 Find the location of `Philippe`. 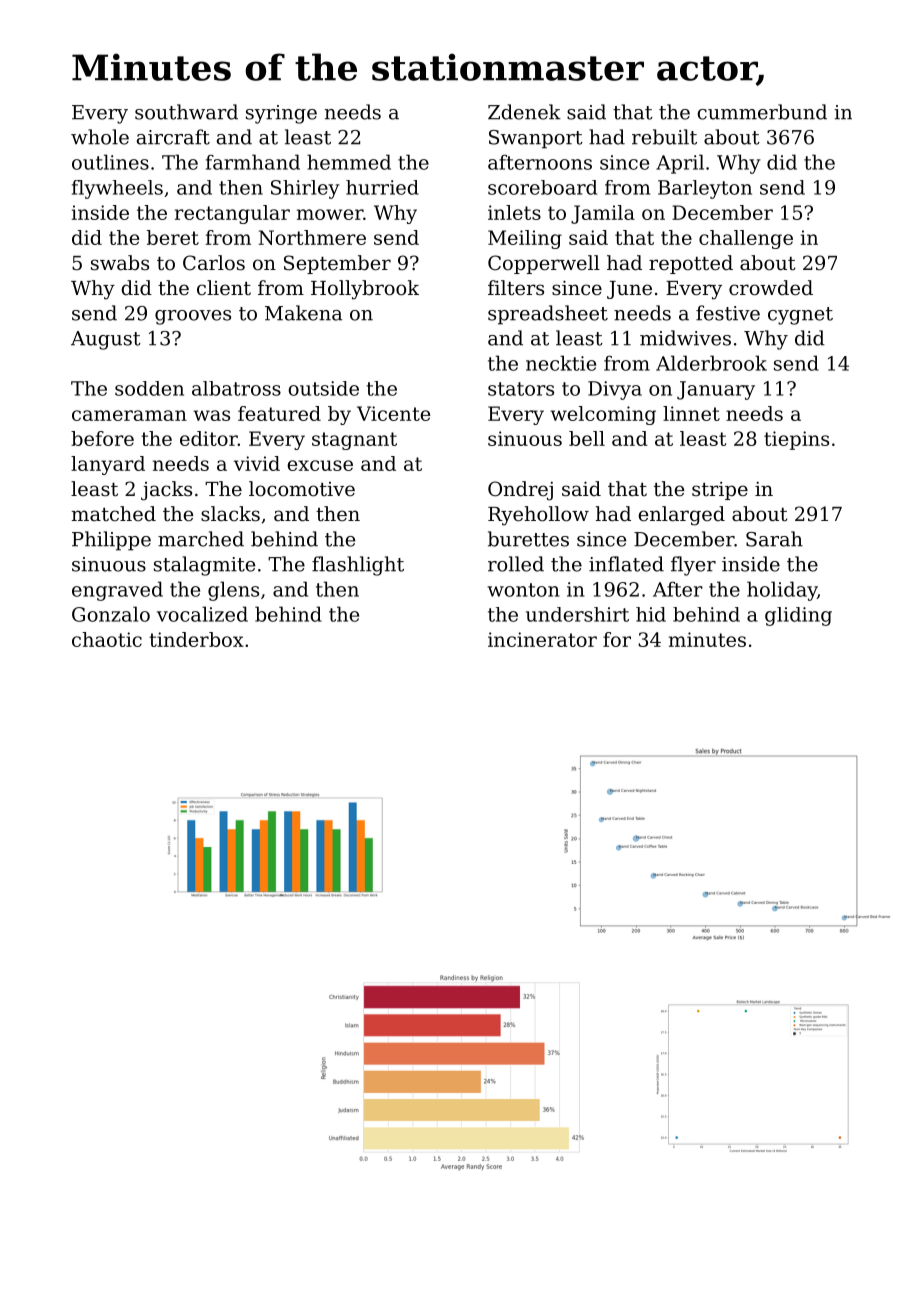

Philippe is located at coordinates (111, 541).
